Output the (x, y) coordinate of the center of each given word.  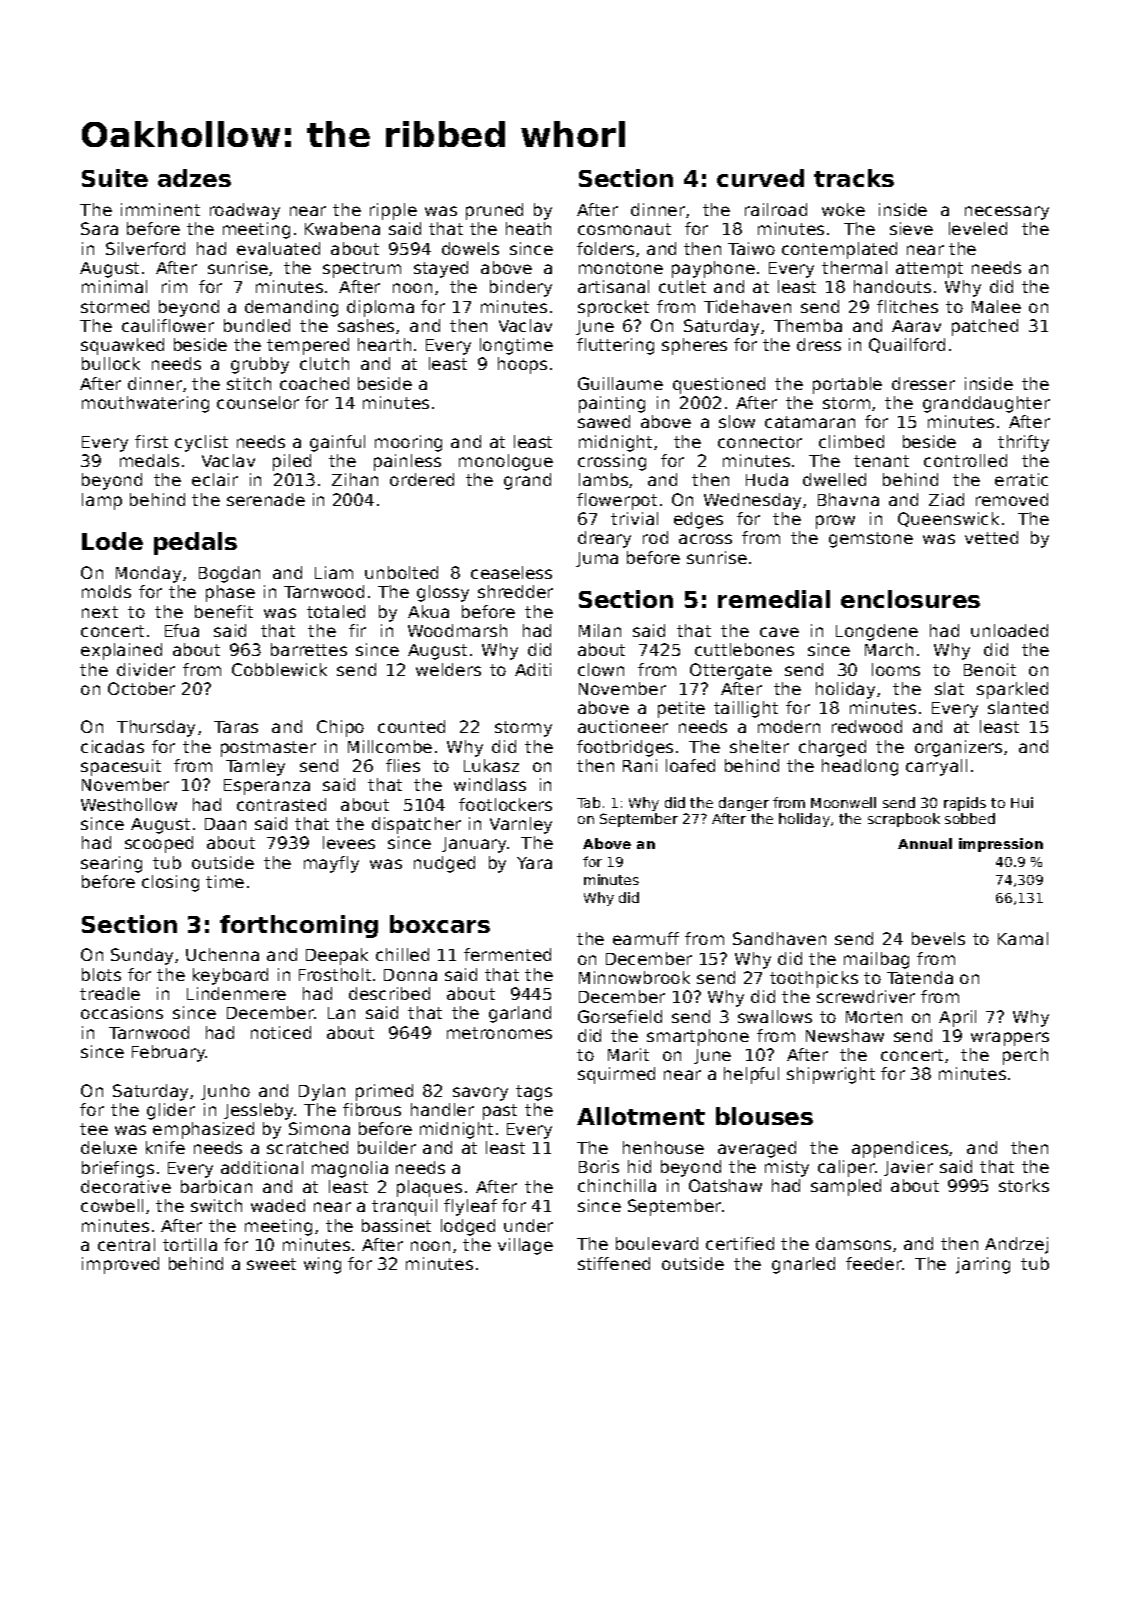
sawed (604, 421)
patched (985, 327)
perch (1025, 1056)
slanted (1018, 707)
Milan (600, 630)
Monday (148, 574)
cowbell (112, 1205)
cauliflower (168, 325)
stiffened (614, 1263)
